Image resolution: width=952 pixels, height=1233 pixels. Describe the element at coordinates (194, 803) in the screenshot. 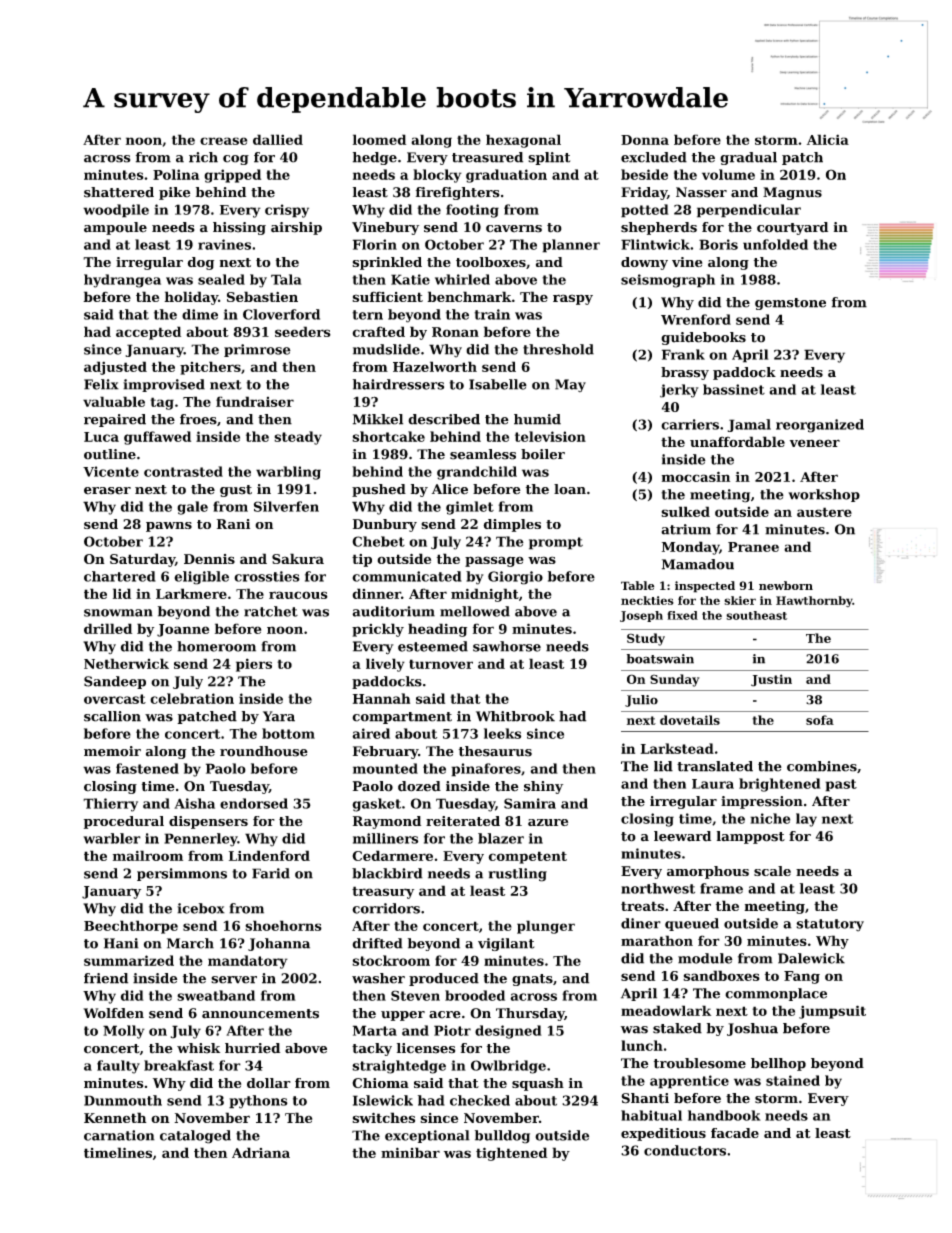

I see `Aisha` at that location.
